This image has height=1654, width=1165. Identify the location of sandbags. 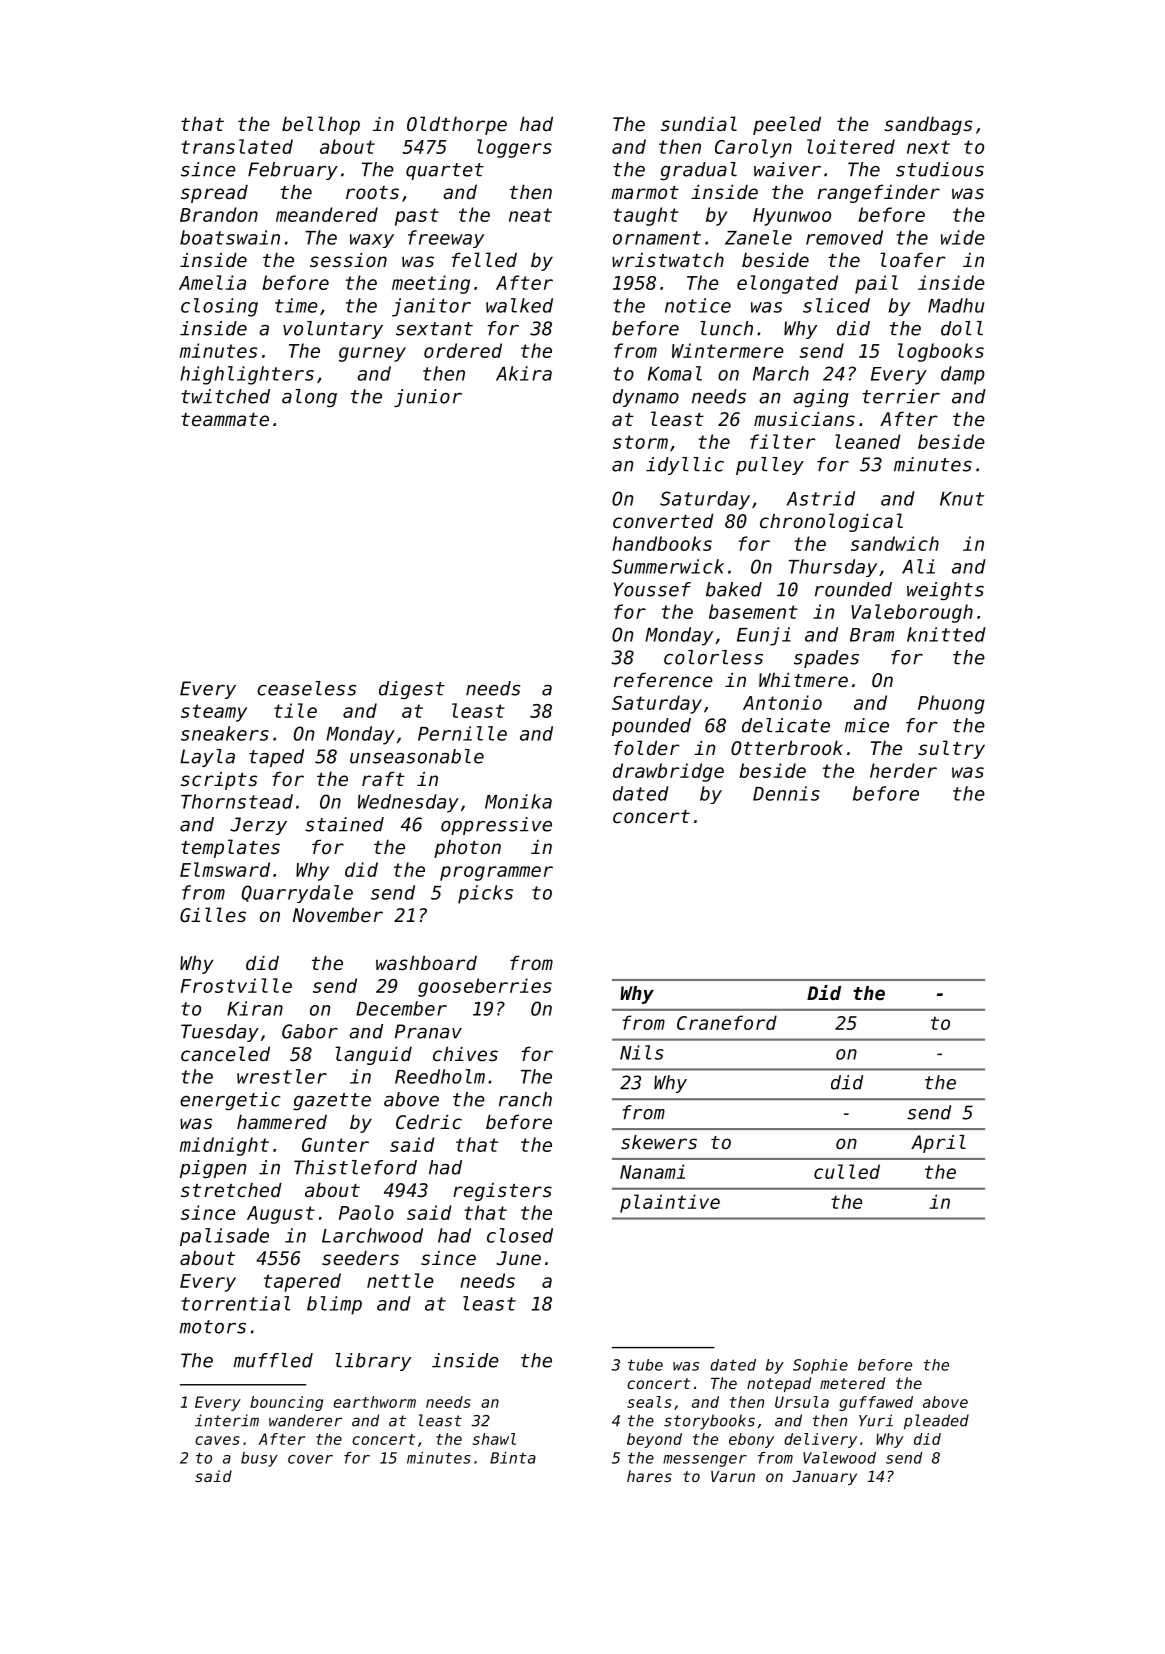
(928, 126).
